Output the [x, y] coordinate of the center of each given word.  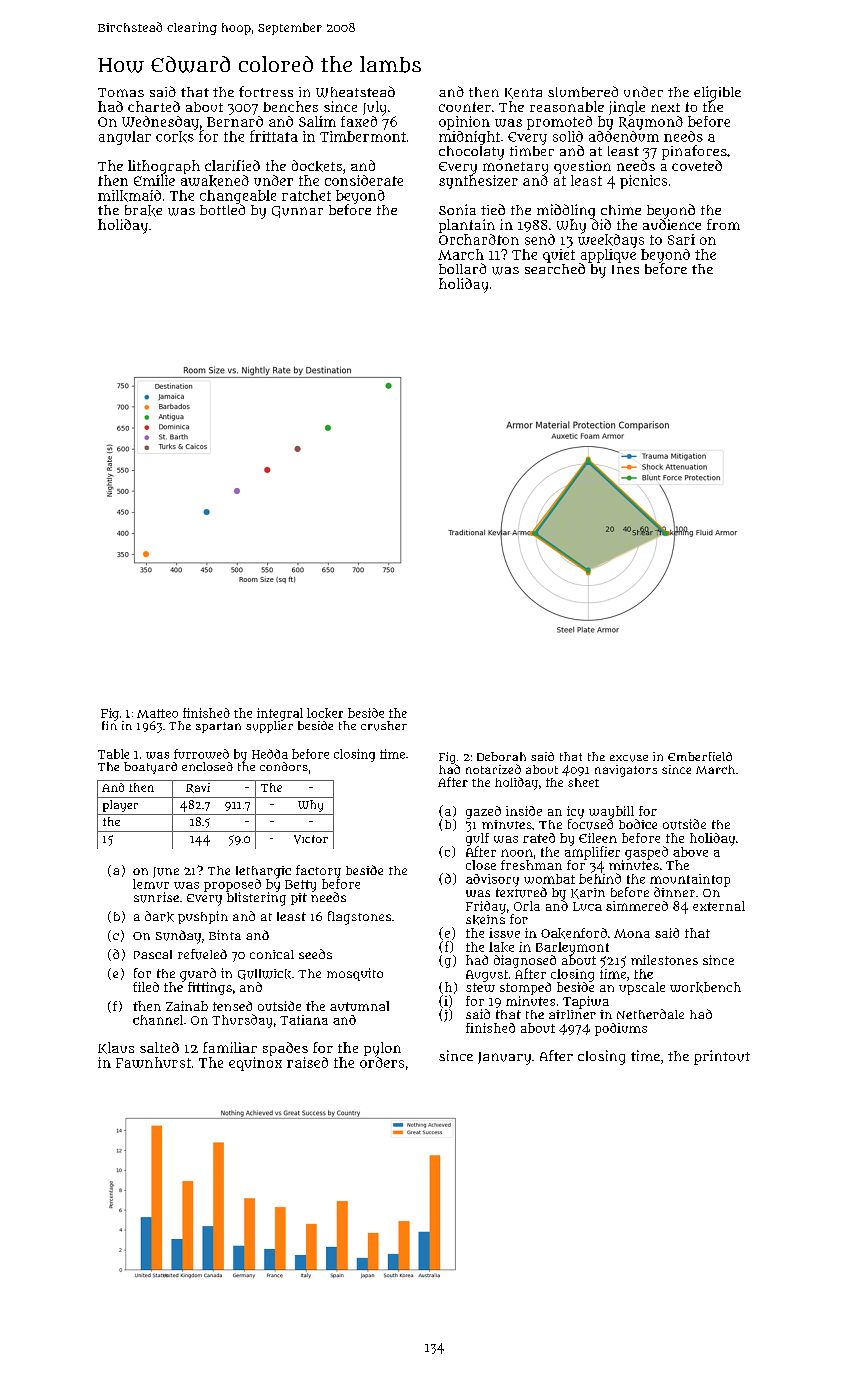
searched [555, 268]
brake [143, 211]
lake [501, 947]
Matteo [157, 713]
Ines [625, 269]
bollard [462, 268]
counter [465, 107]
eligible [717, 93]
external [719, 906]
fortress [266, 91]
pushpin [203, 917]
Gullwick [264, 974]
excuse [629, 758]
